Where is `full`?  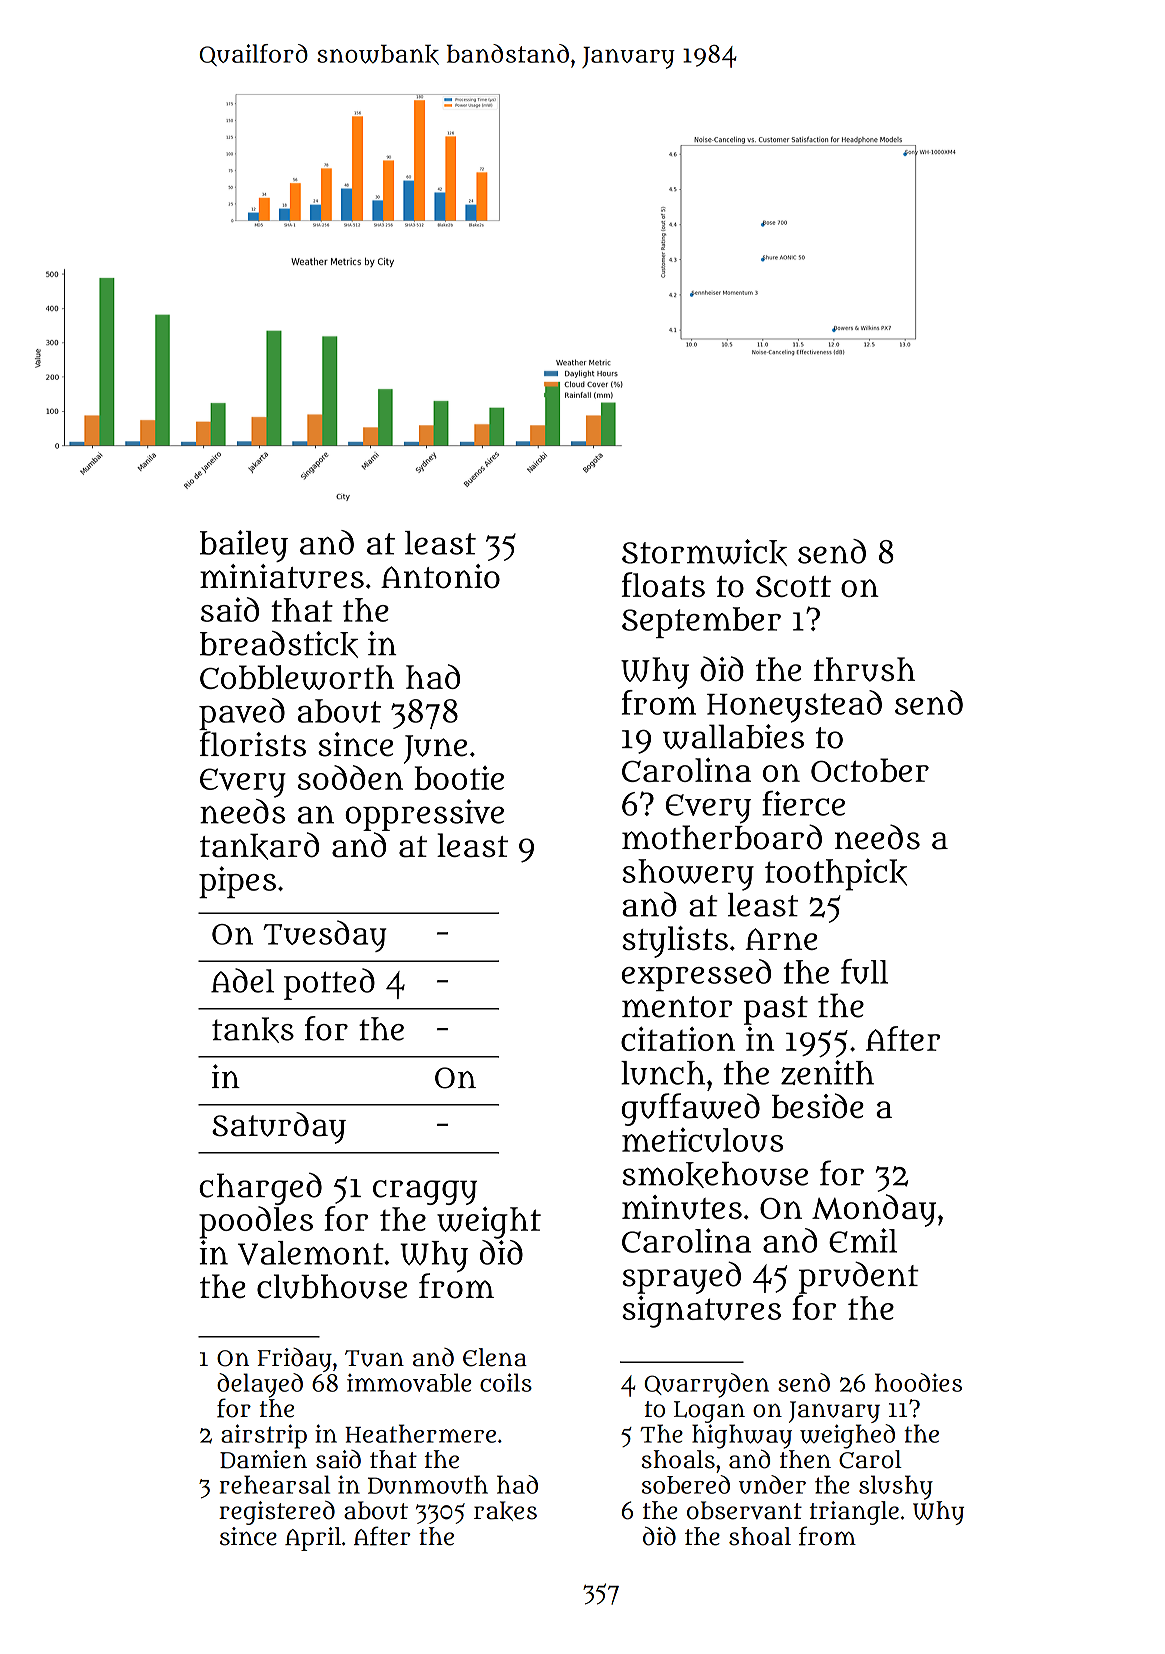
full is located at coordinates (864, 971).
